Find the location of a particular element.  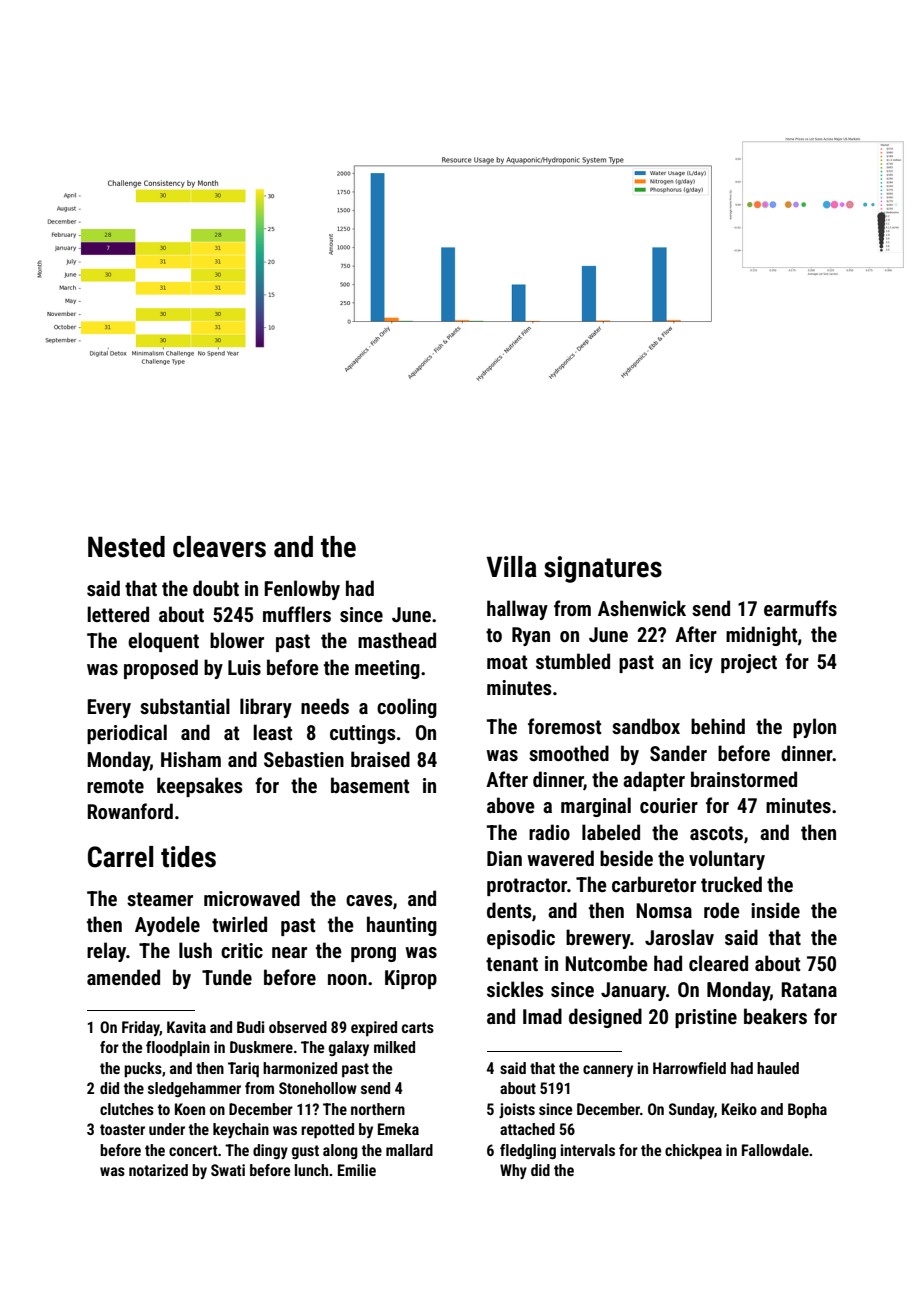

rode is located at coordinates (722, 910).
